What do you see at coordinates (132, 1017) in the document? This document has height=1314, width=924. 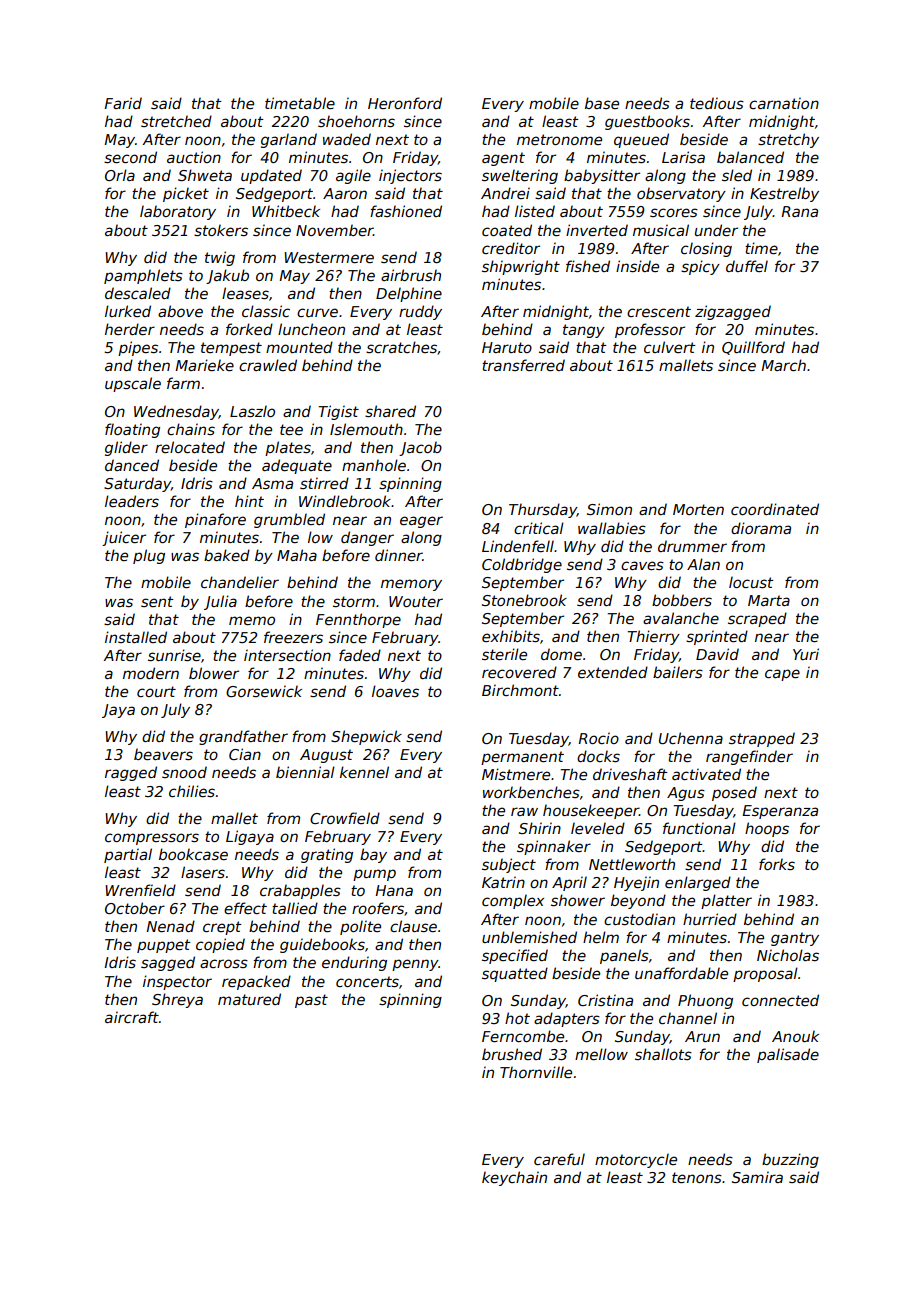 I see `aircraft` at bounding box center [132, 1017].
